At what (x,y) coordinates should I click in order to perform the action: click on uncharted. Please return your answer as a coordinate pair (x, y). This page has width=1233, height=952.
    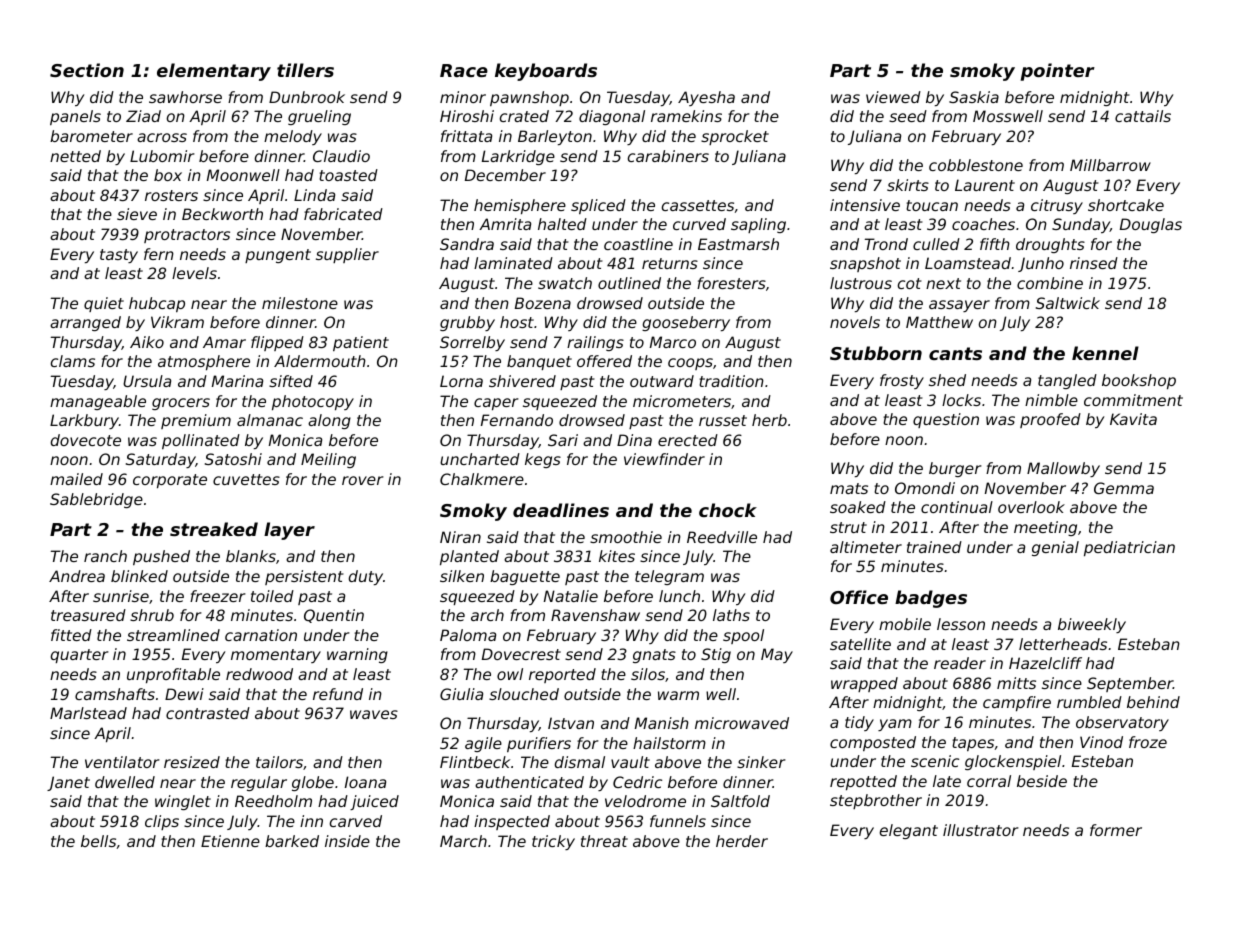
    Looking at the image, I should click on (480, 459).
